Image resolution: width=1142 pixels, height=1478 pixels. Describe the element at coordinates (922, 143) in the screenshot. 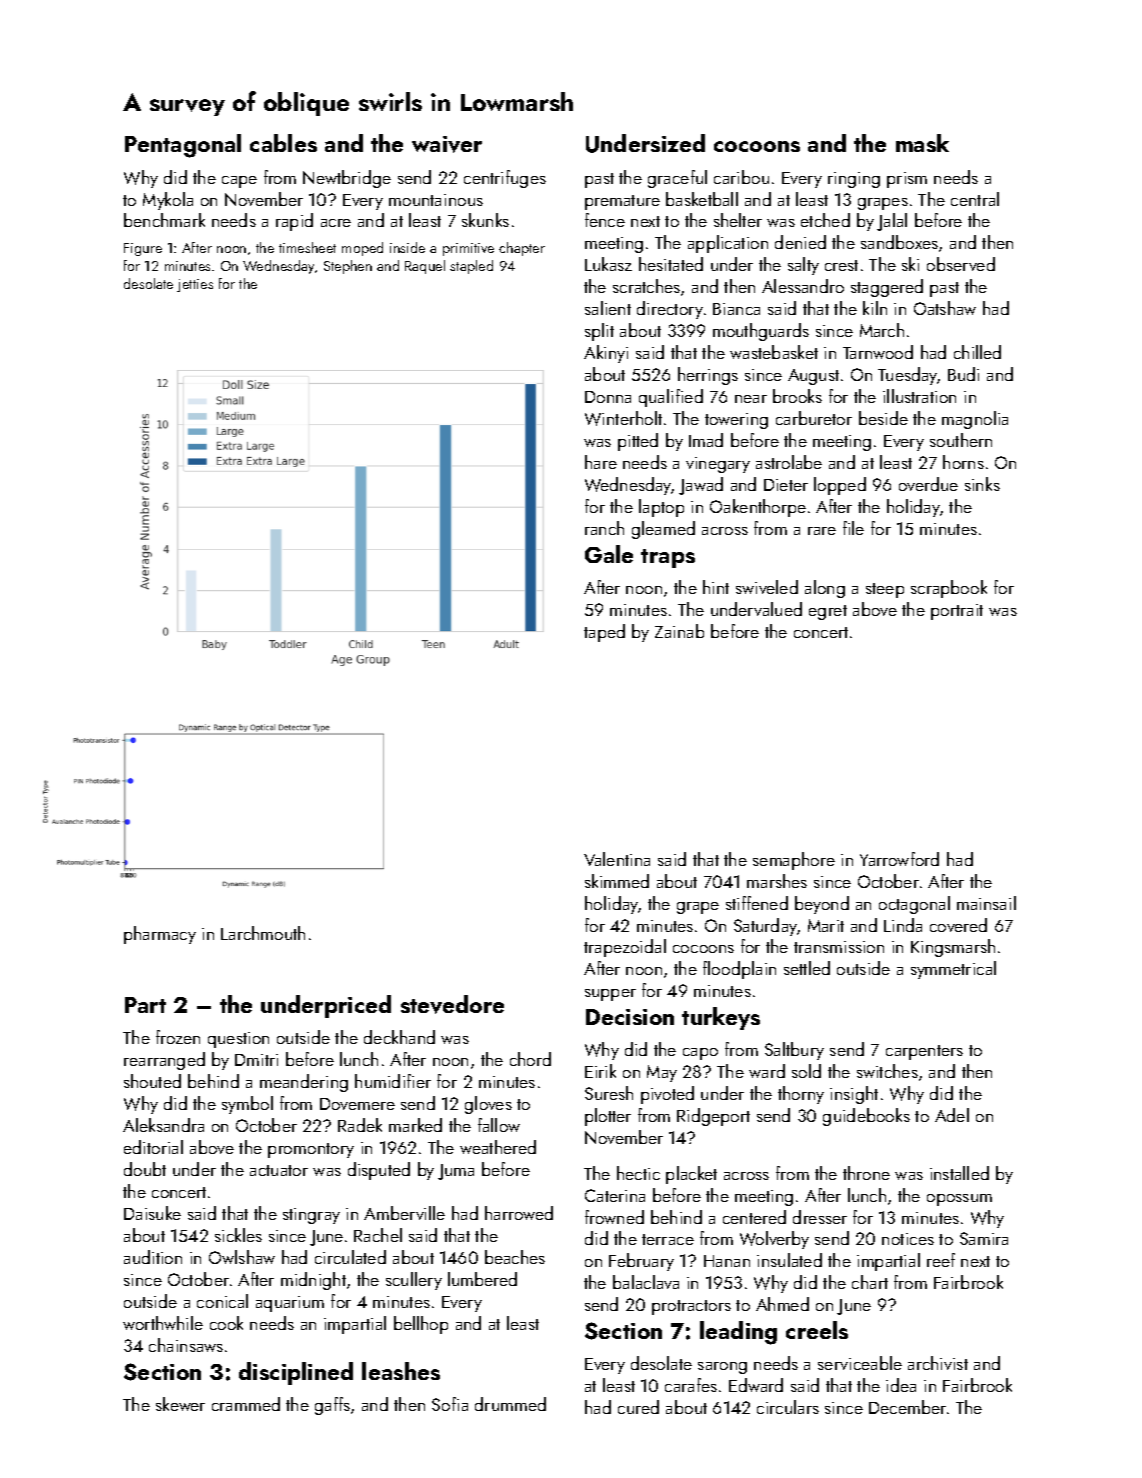

I see `mask` at that location.
